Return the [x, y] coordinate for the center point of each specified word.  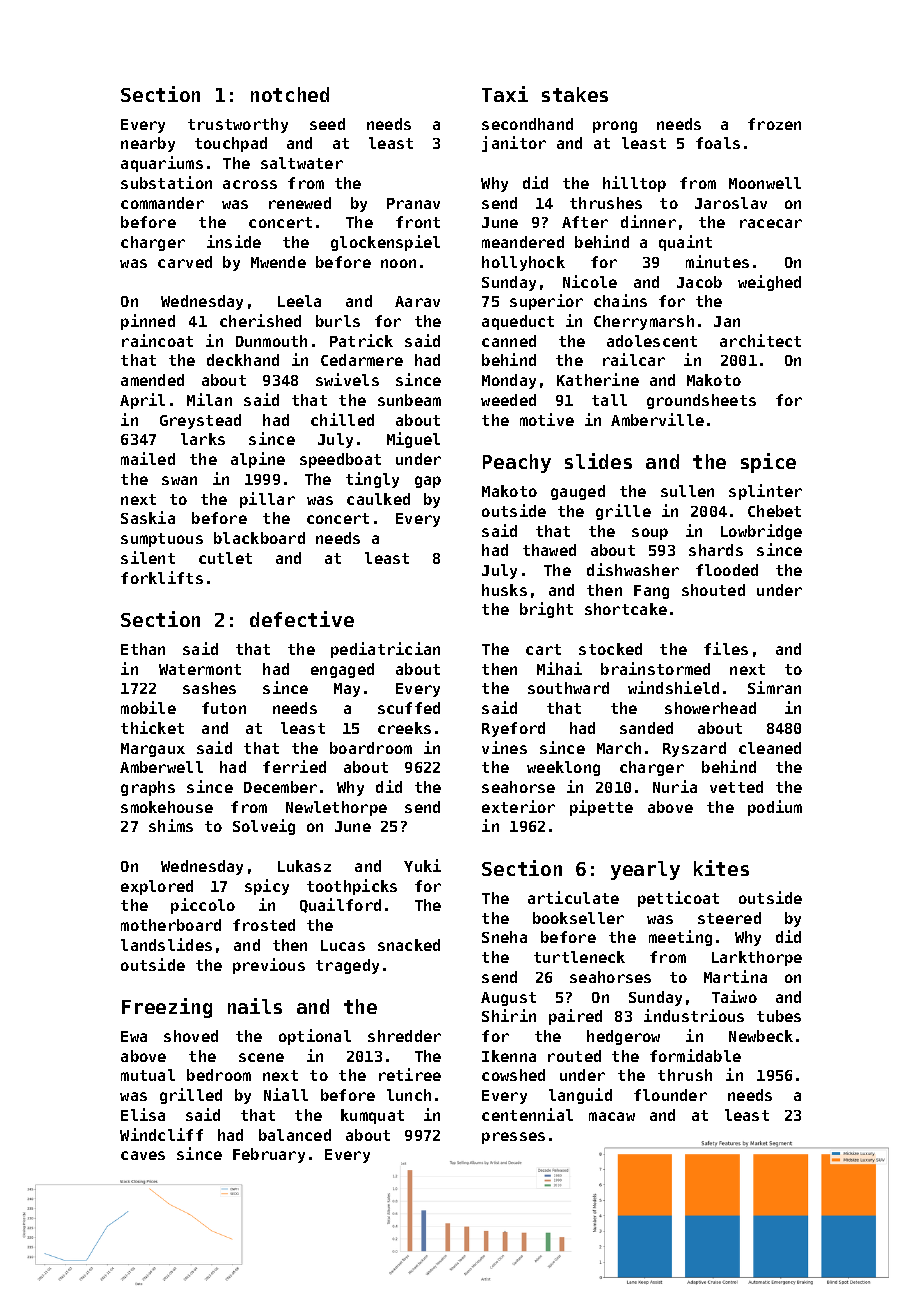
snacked [409, 945]
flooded [727, 570]
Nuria [675, 786]
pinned [148, 322]
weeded [508, 400]
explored [157, 887]
